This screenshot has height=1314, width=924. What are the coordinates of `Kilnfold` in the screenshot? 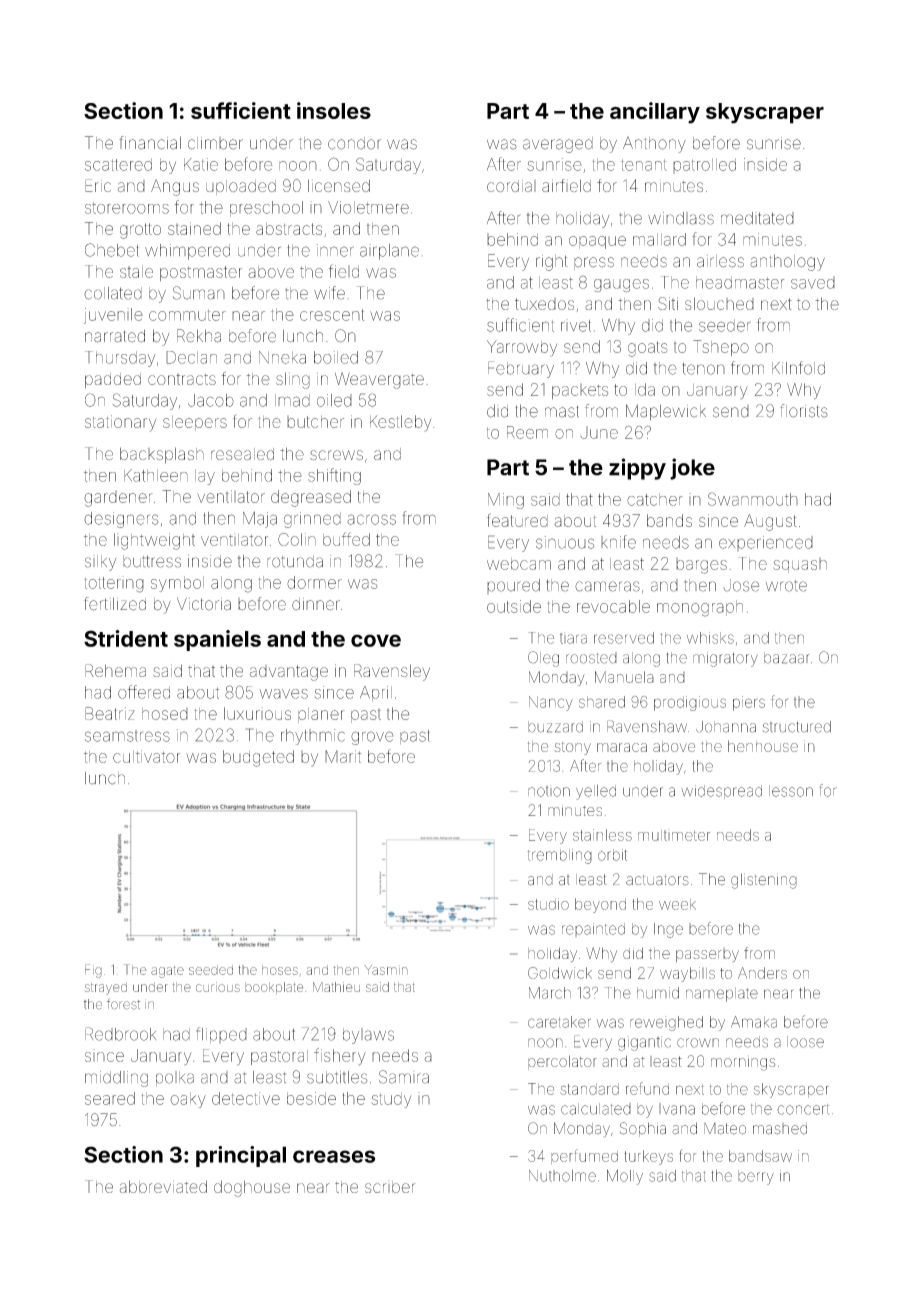 It's located at (798, 368).
